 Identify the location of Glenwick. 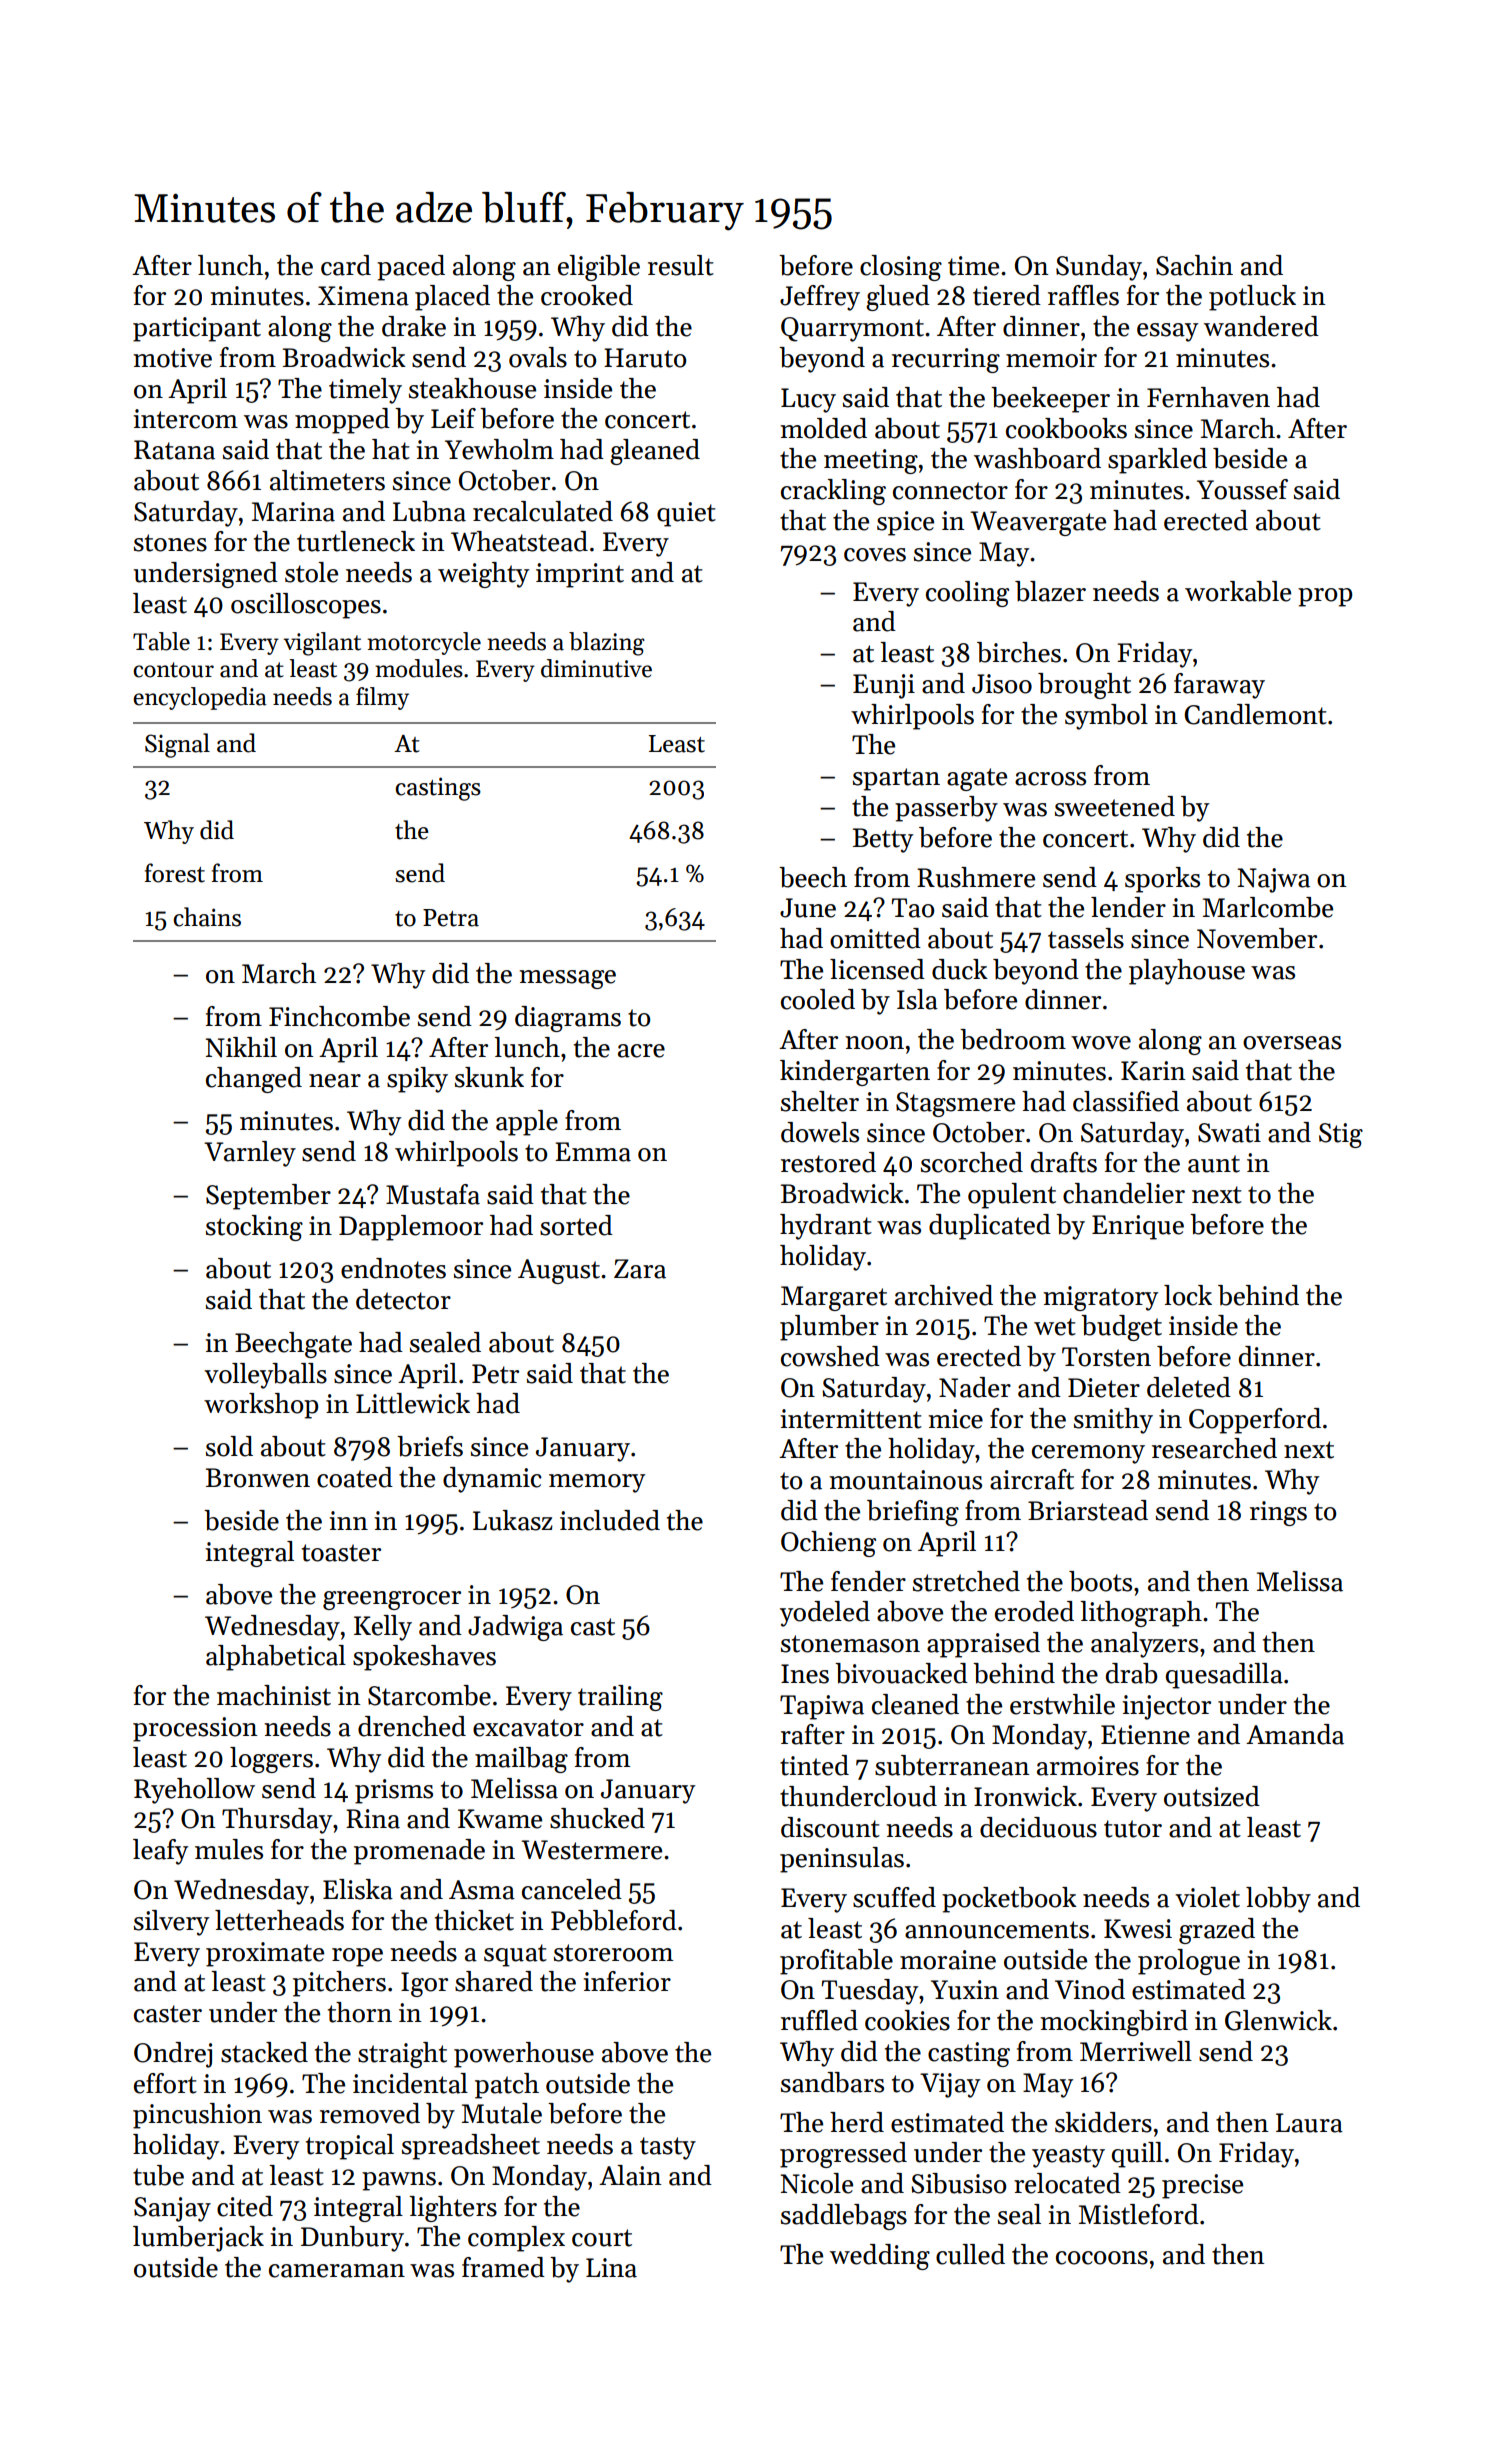
(1278, 2020).
